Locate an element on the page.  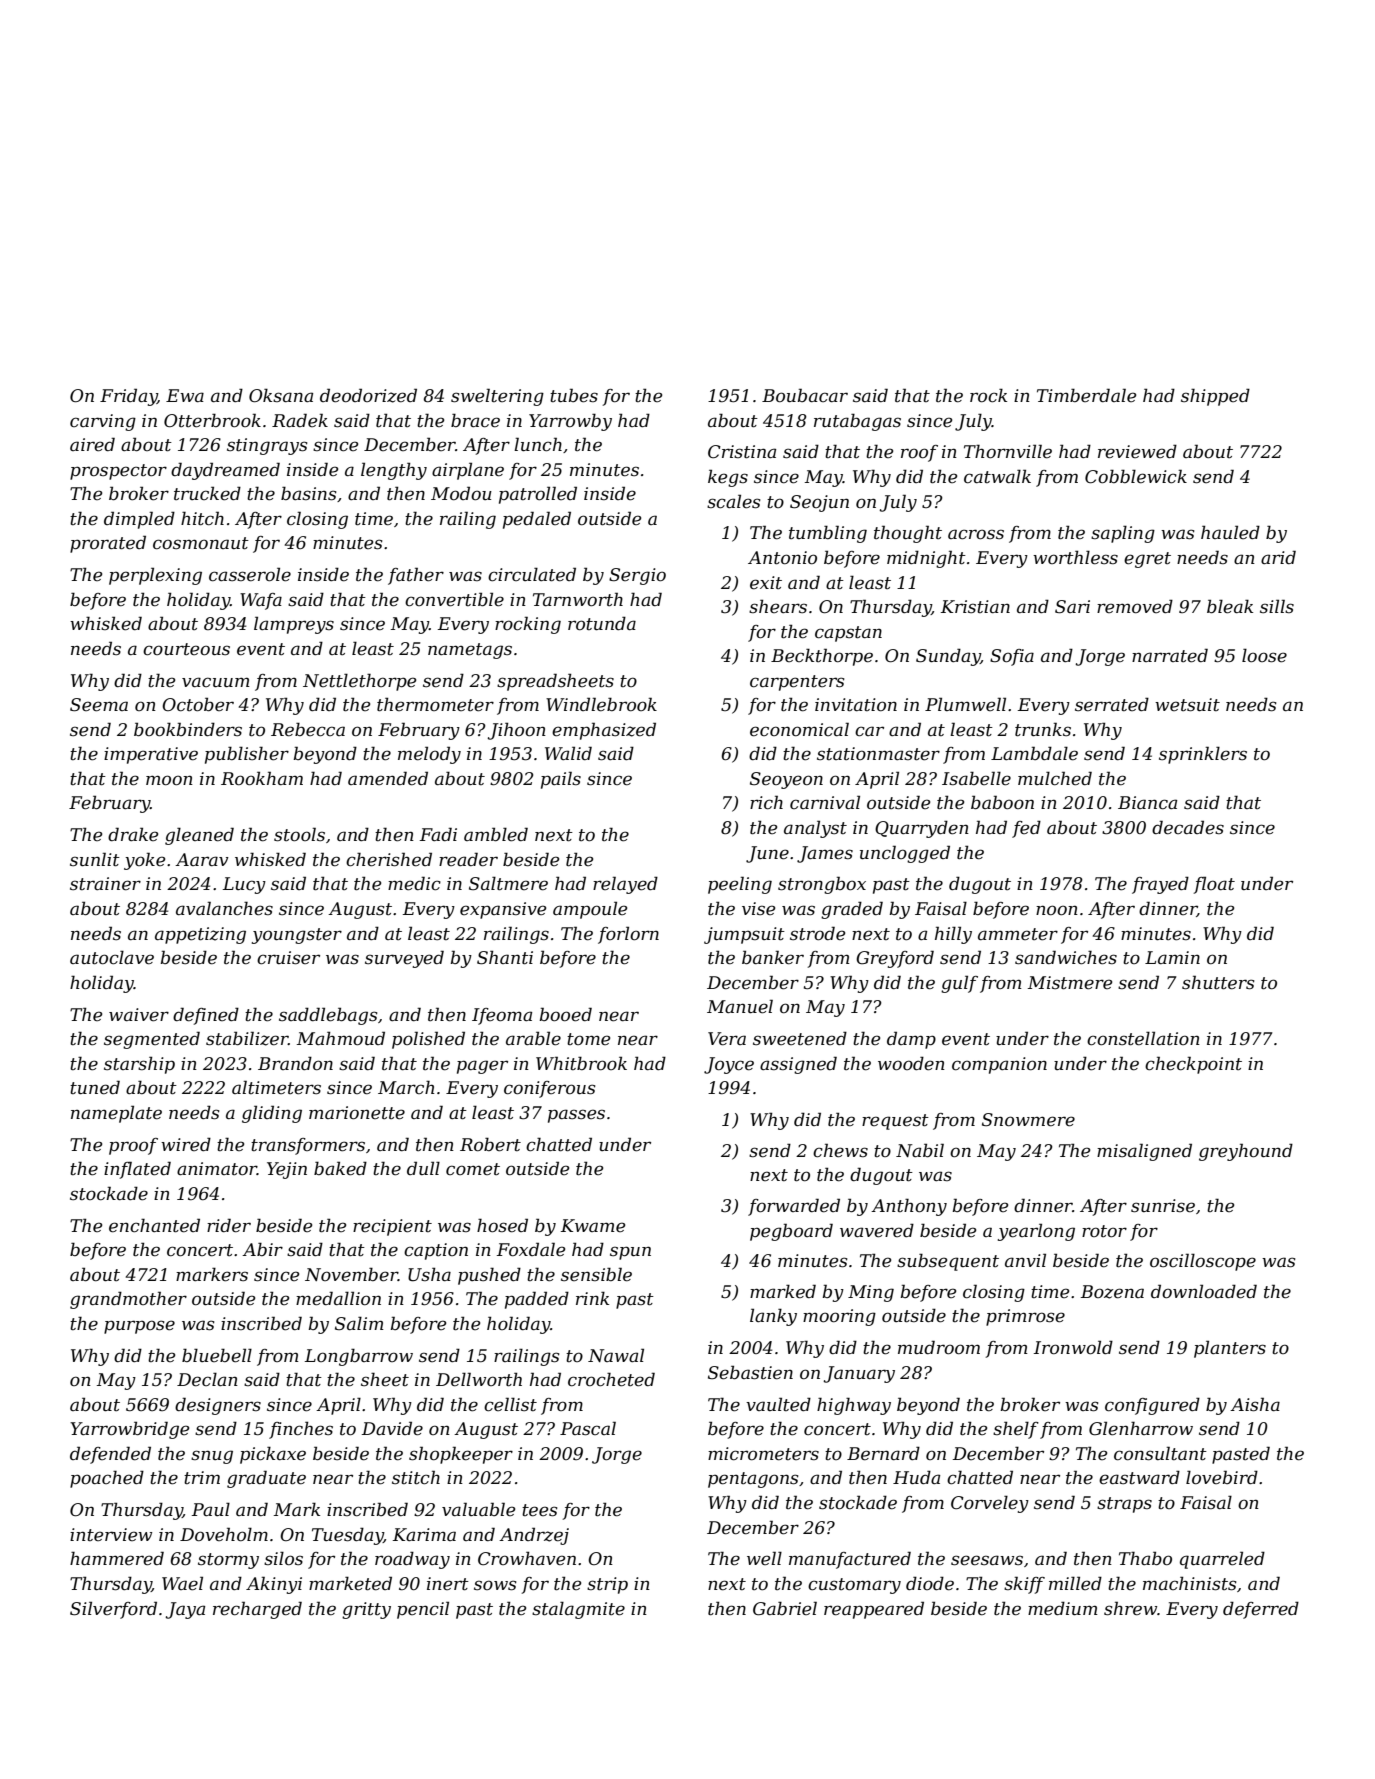
lovebird is located at coordinates (1222, 1477).
